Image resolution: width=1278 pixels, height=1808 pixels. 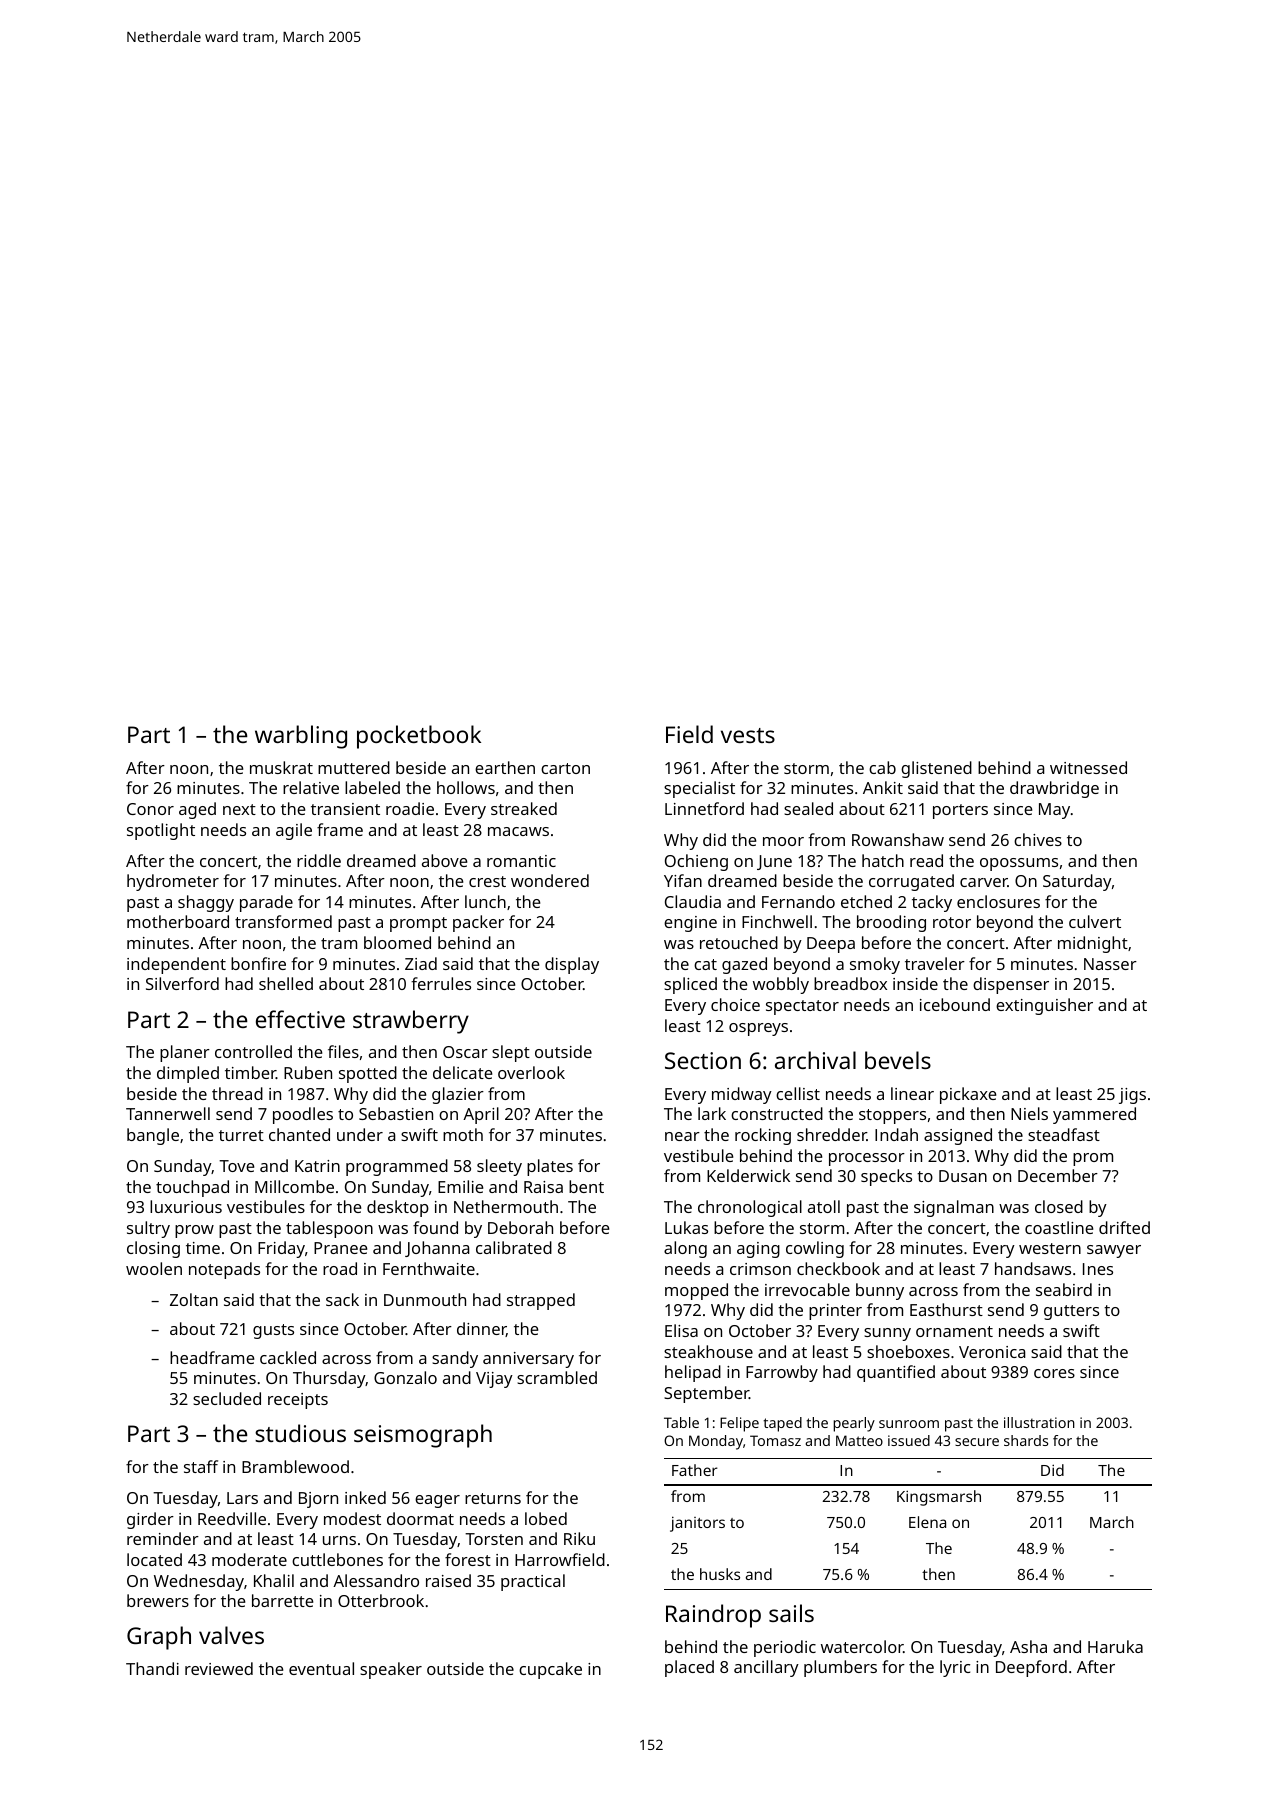 I want to click on Silverford, so click(x=182, y=983).
